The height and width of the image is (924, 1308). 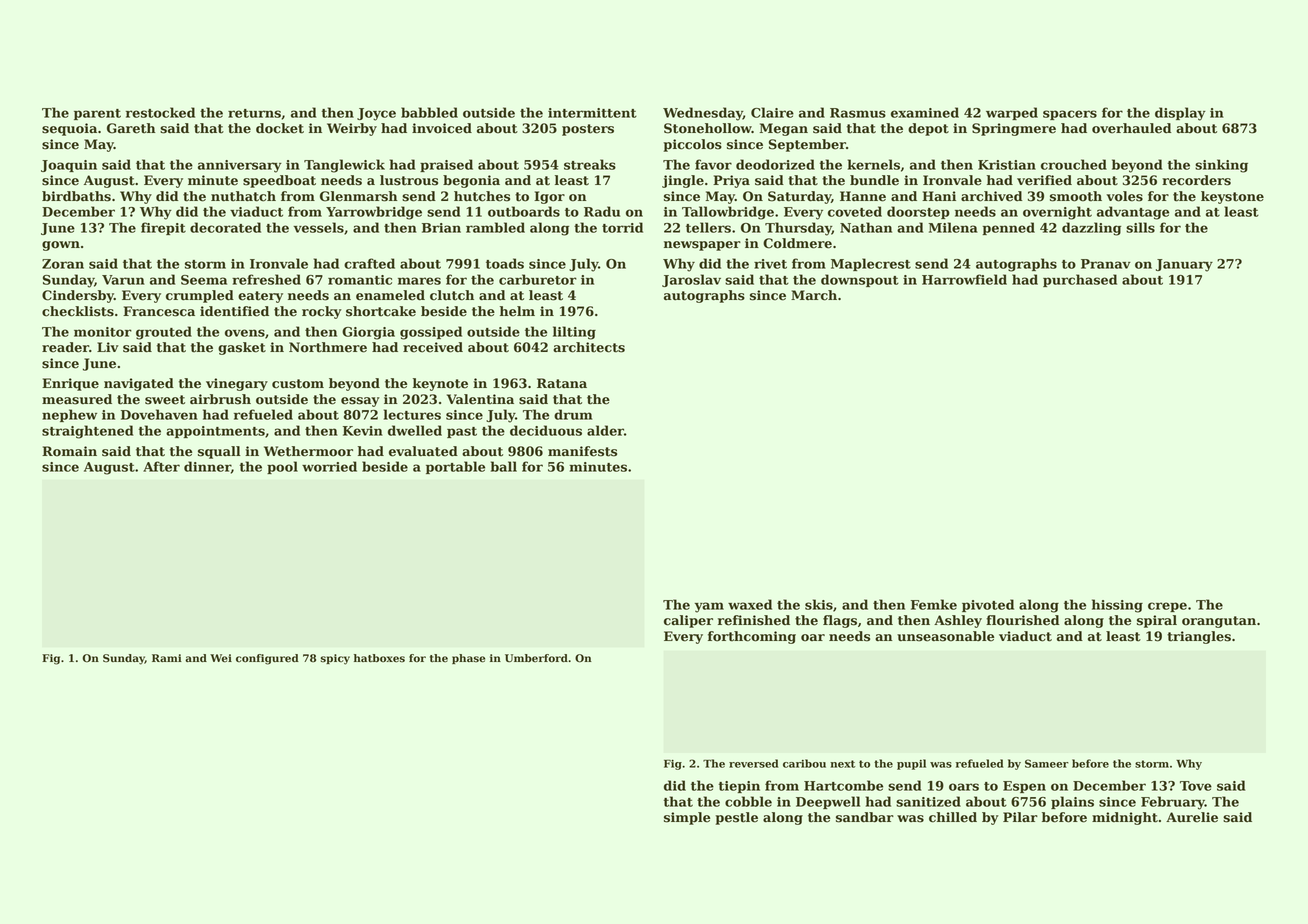 What do you see at coordinates (582, 451) in the image?
I see `manifests` at bounding box center [582, 451].
